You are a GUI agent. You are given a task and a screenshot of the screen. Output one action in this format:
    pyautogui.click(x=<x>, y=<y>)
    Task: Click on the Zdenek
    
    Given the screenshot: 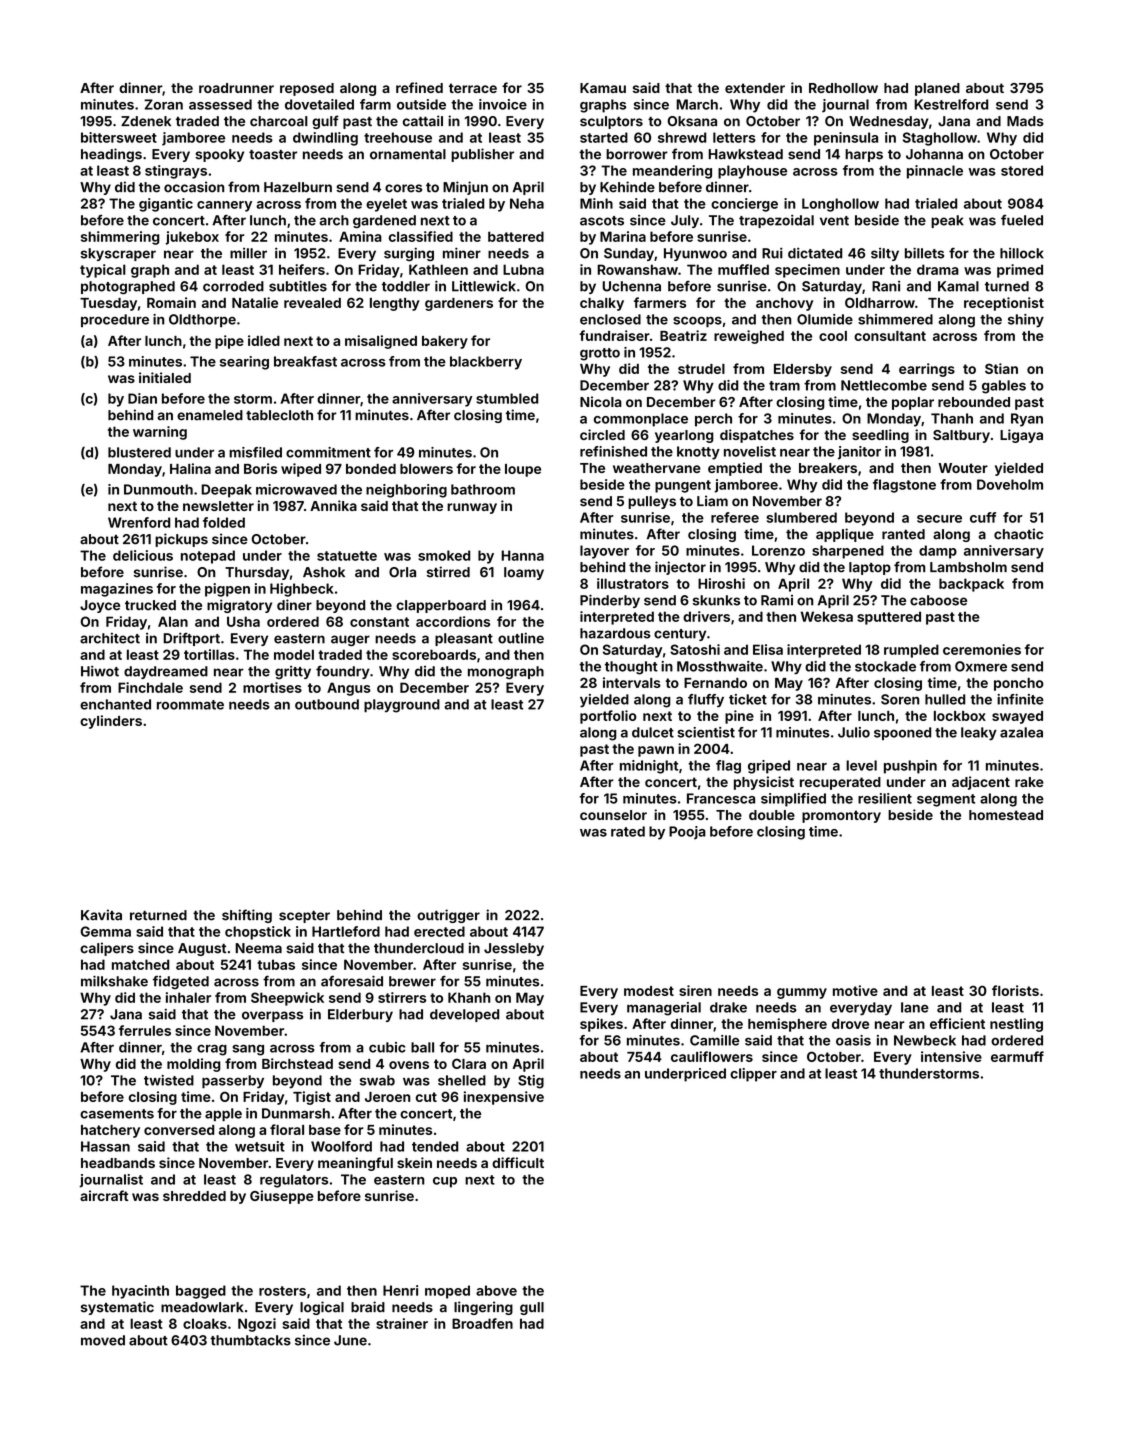 What is the action you would take?
    pyautogui.click(x=146, y=121)
